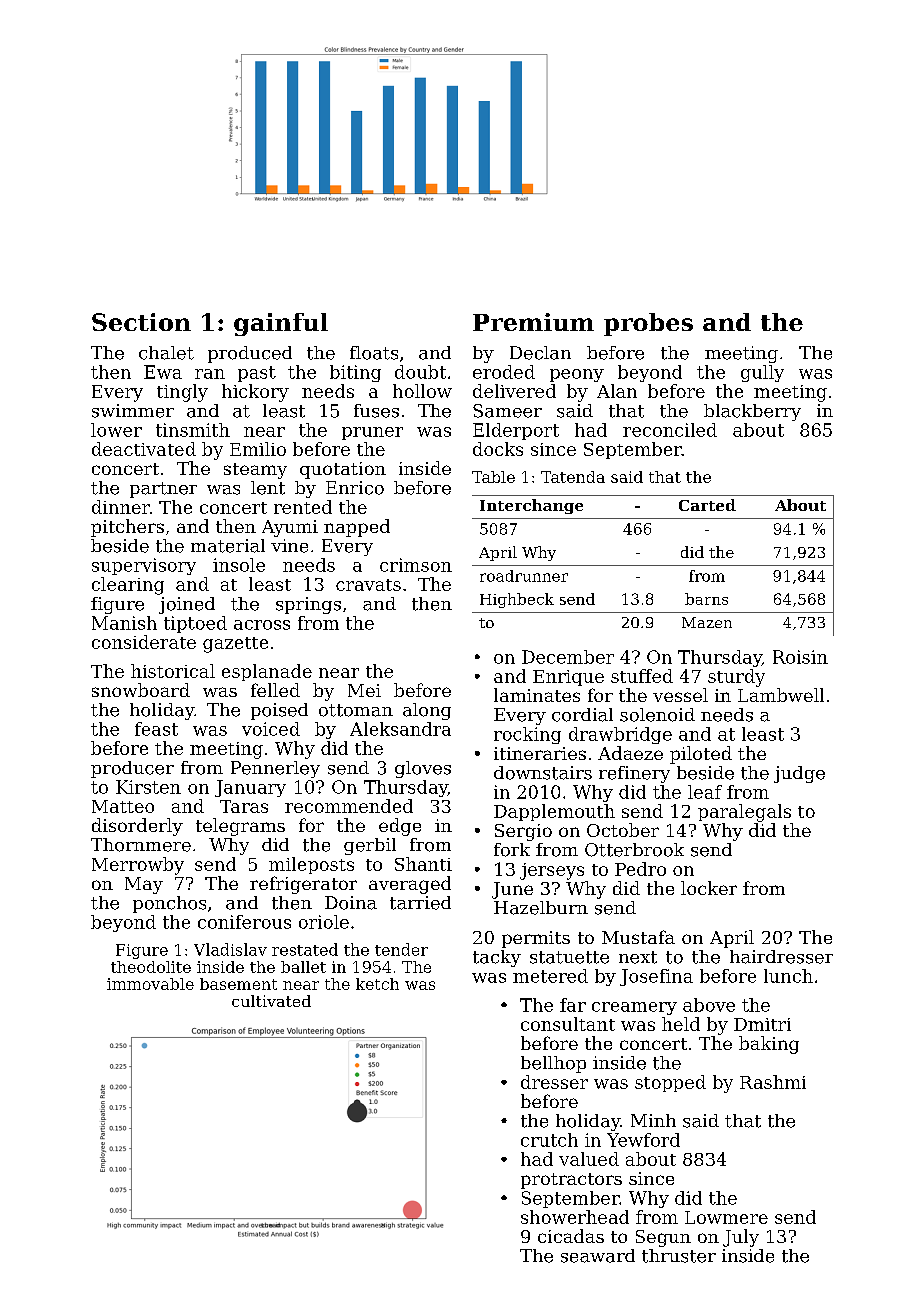 This screenshot has width=924, height=1308. What do you see at coordinates (355, 373) in the screenshot?
I see `biting` at bounding box center [355, 373].
